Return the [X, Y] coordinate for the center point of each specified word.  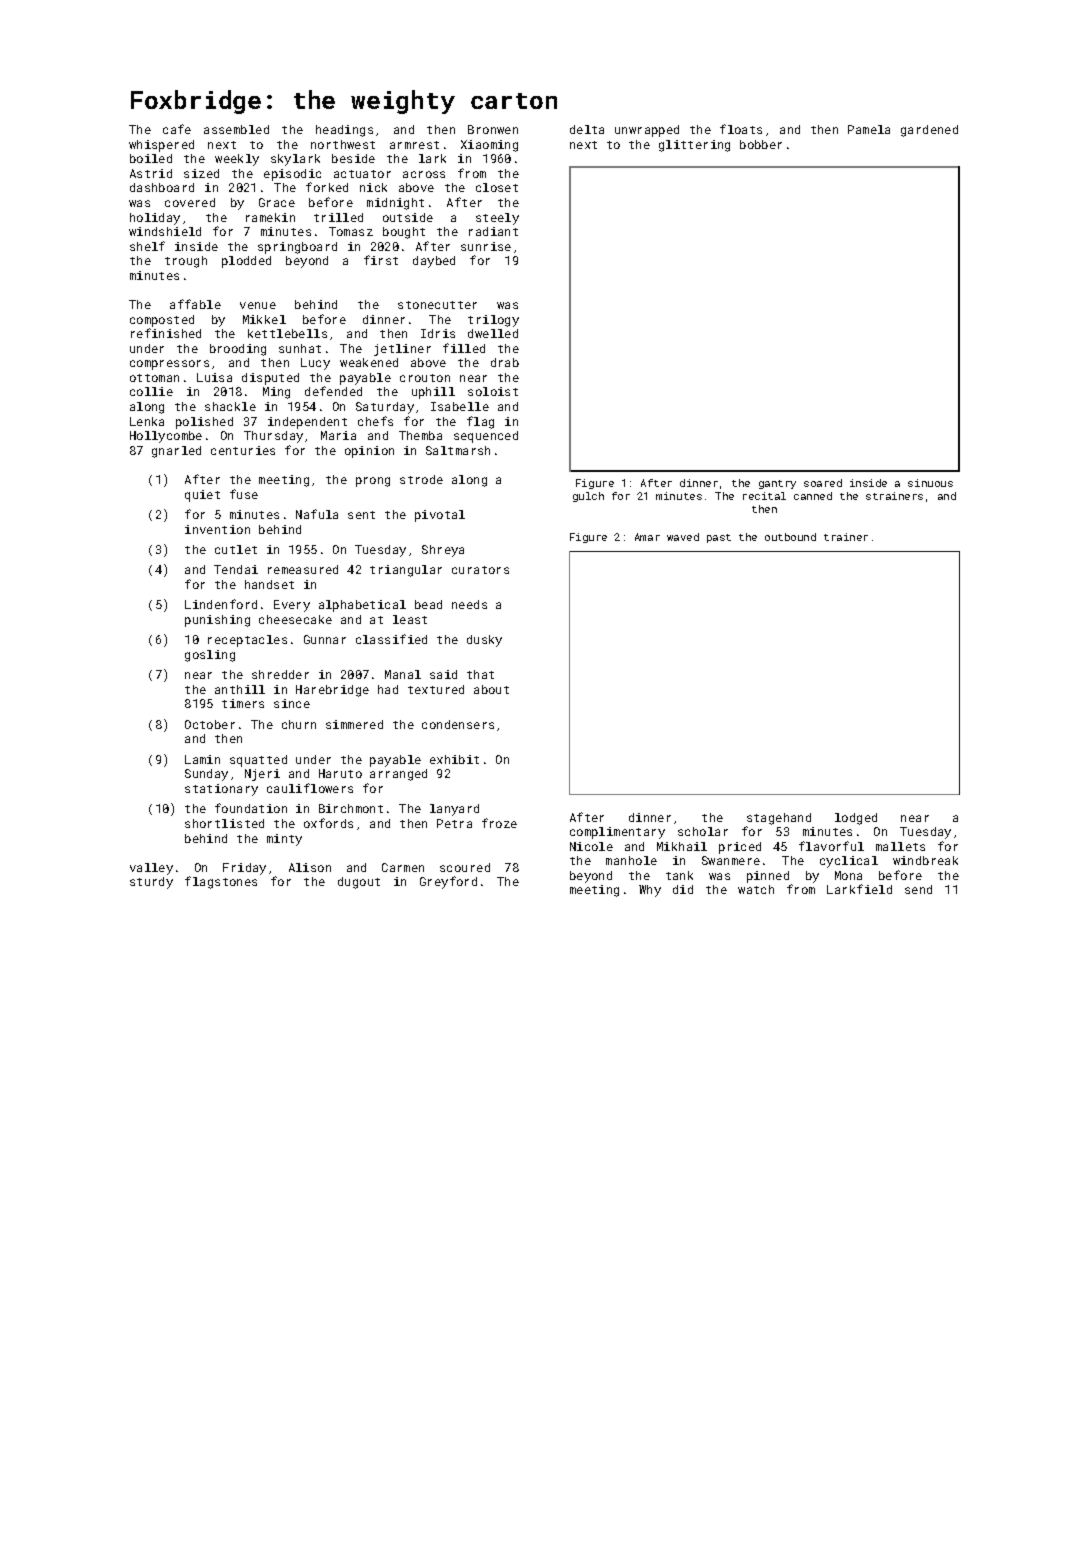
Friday [244, 869]
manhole [631, 860]
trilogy [493, 321]
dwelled [493, 333]
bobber [761, 144]
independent [307, 423]
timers [243, 703]
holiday [155, 219]
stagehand [779, 819]
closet [497, 187]
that [480, 674]
